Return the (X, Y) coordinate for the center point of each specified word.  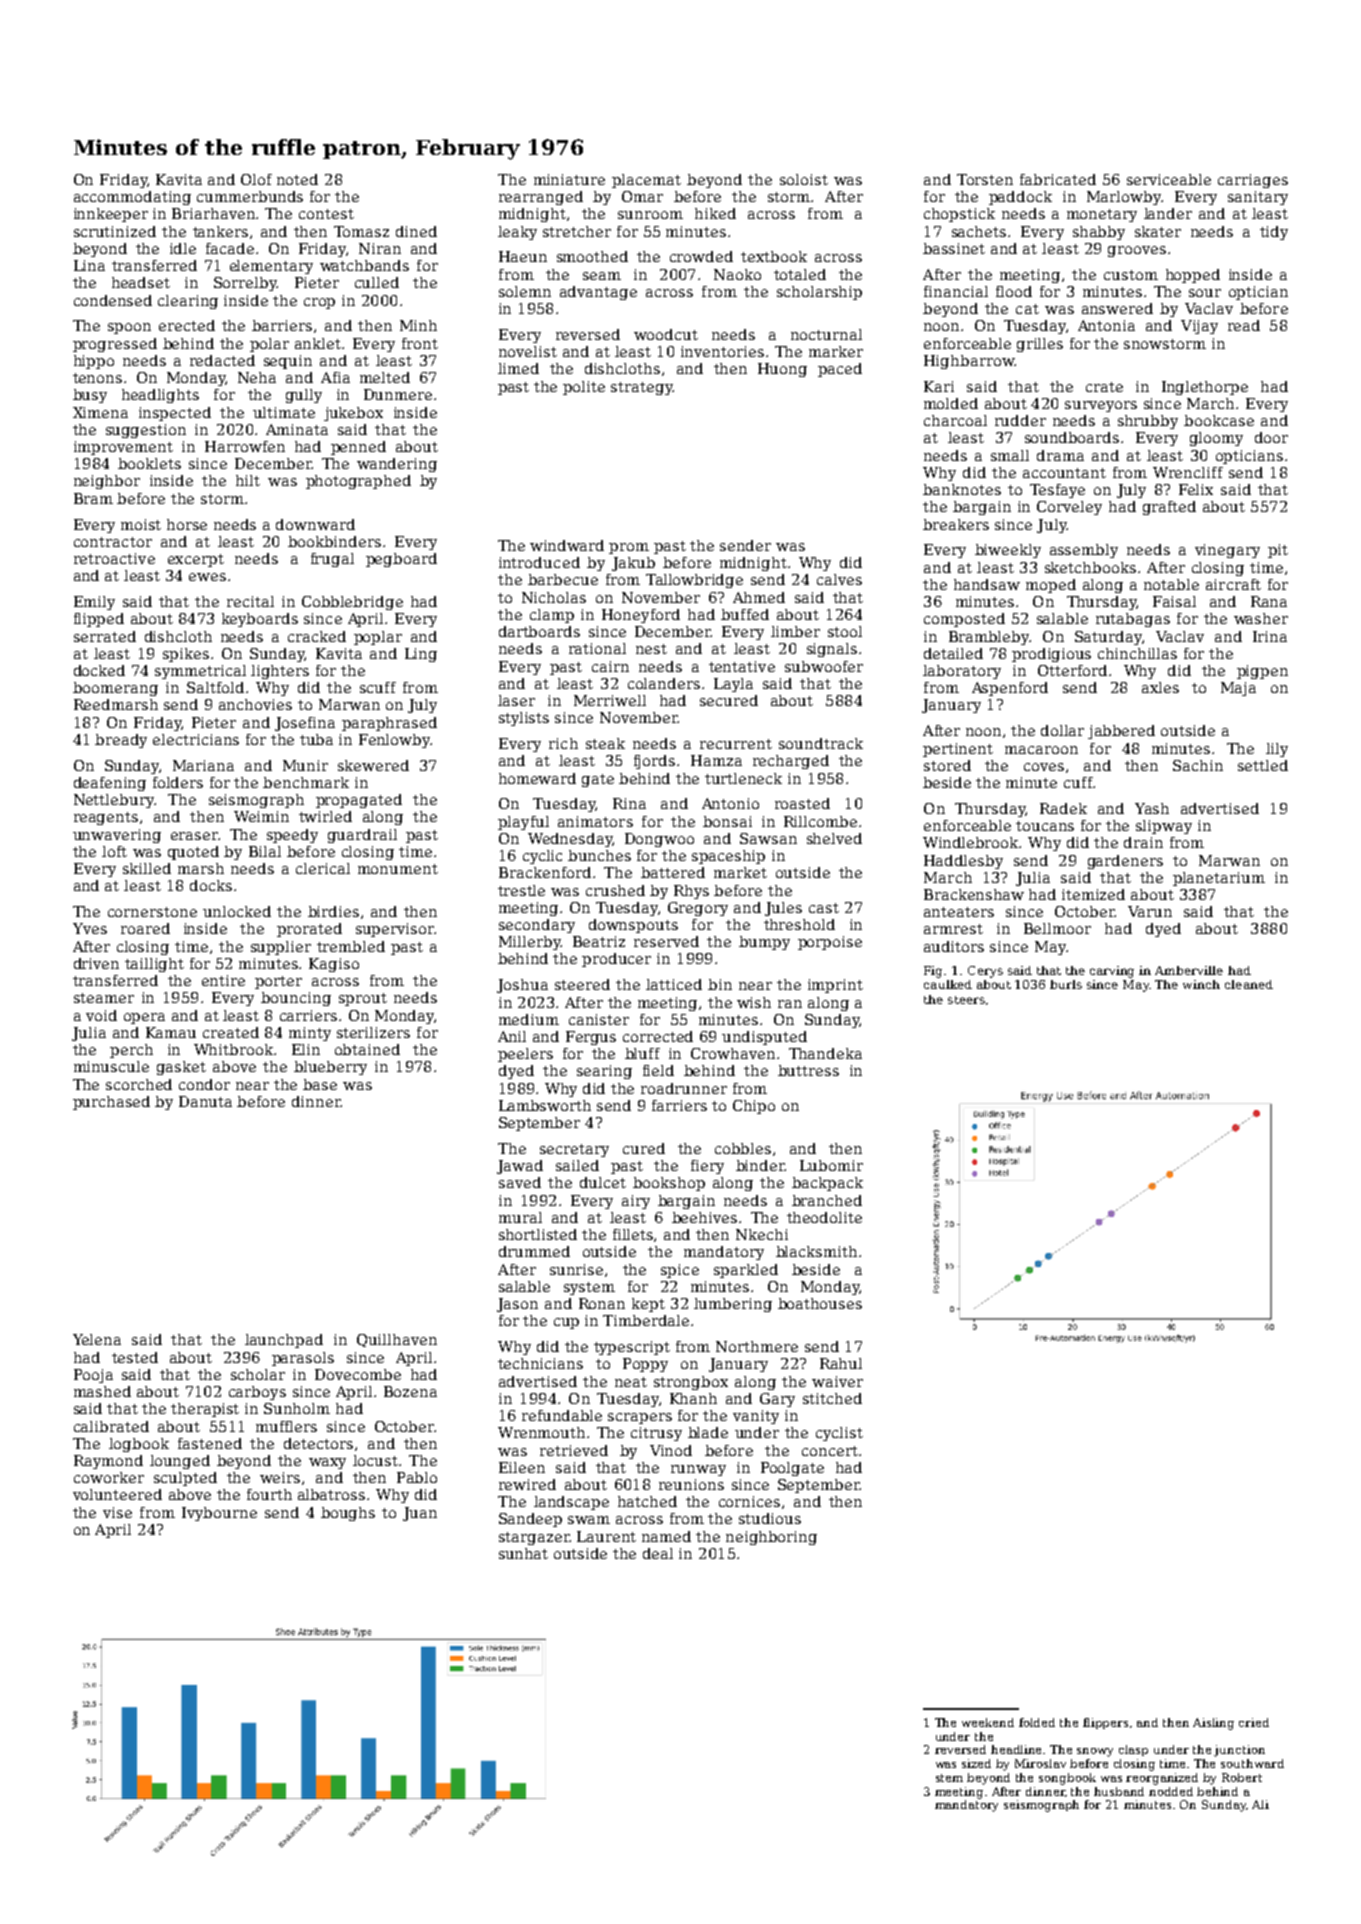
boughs (348, 1514)
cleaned (1249, 984)
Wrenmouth (541, 1432)
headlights (160, 396)
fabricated (1058, 179)
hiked (715, 213)
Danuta (205, 1101)
